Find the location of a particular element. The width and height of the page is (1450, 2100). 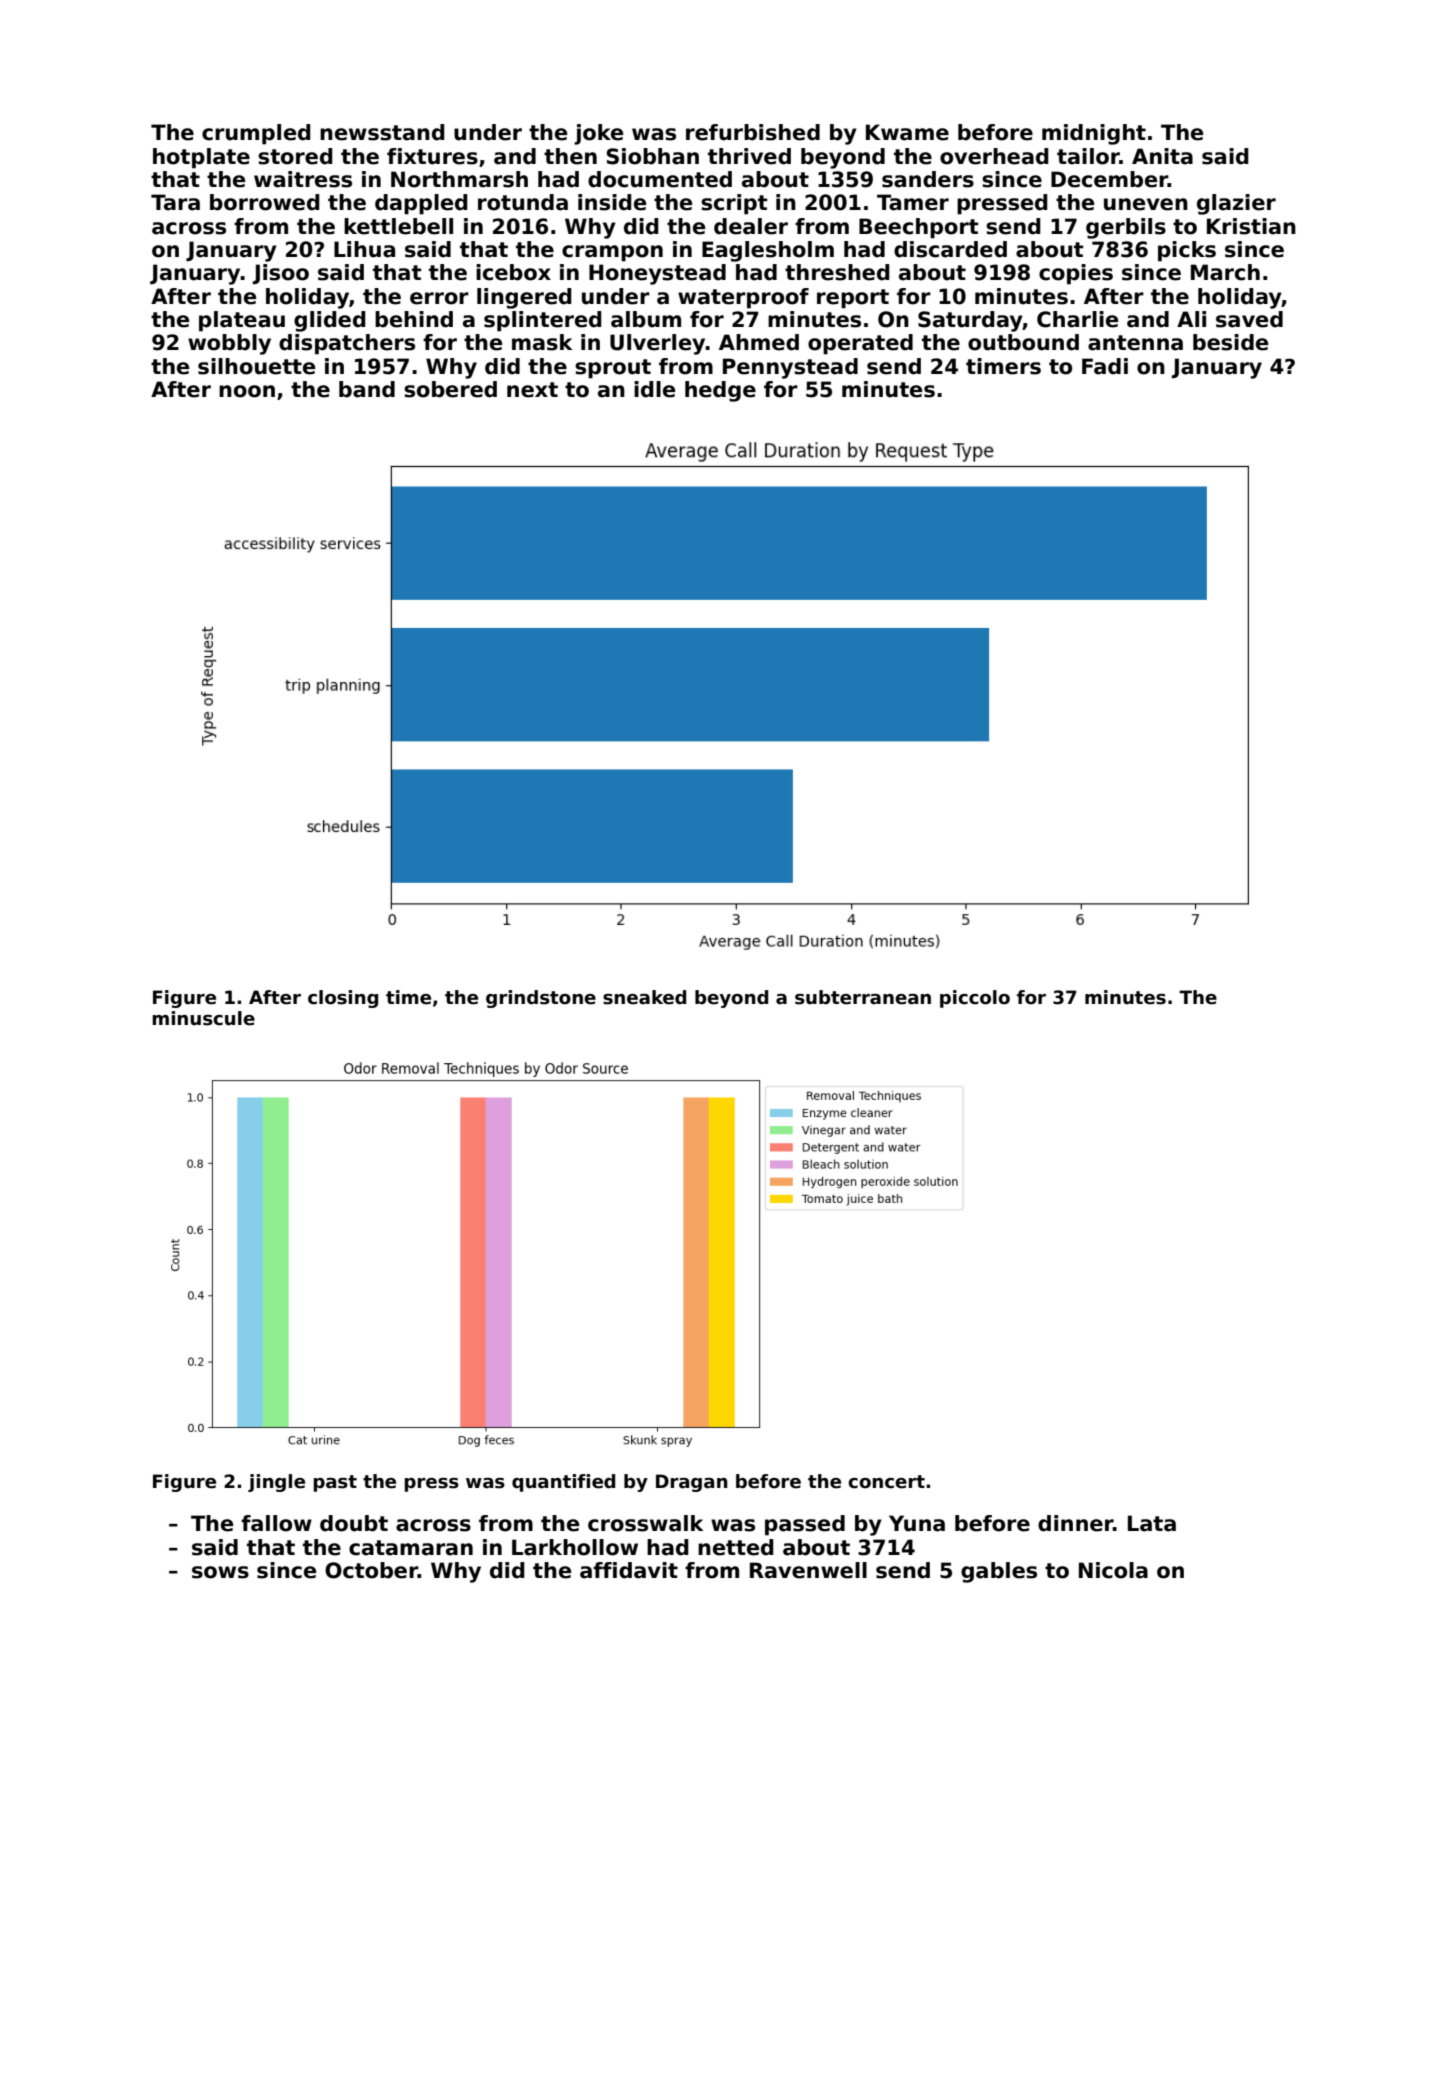

Tara is located at coordinates (175, 202).
